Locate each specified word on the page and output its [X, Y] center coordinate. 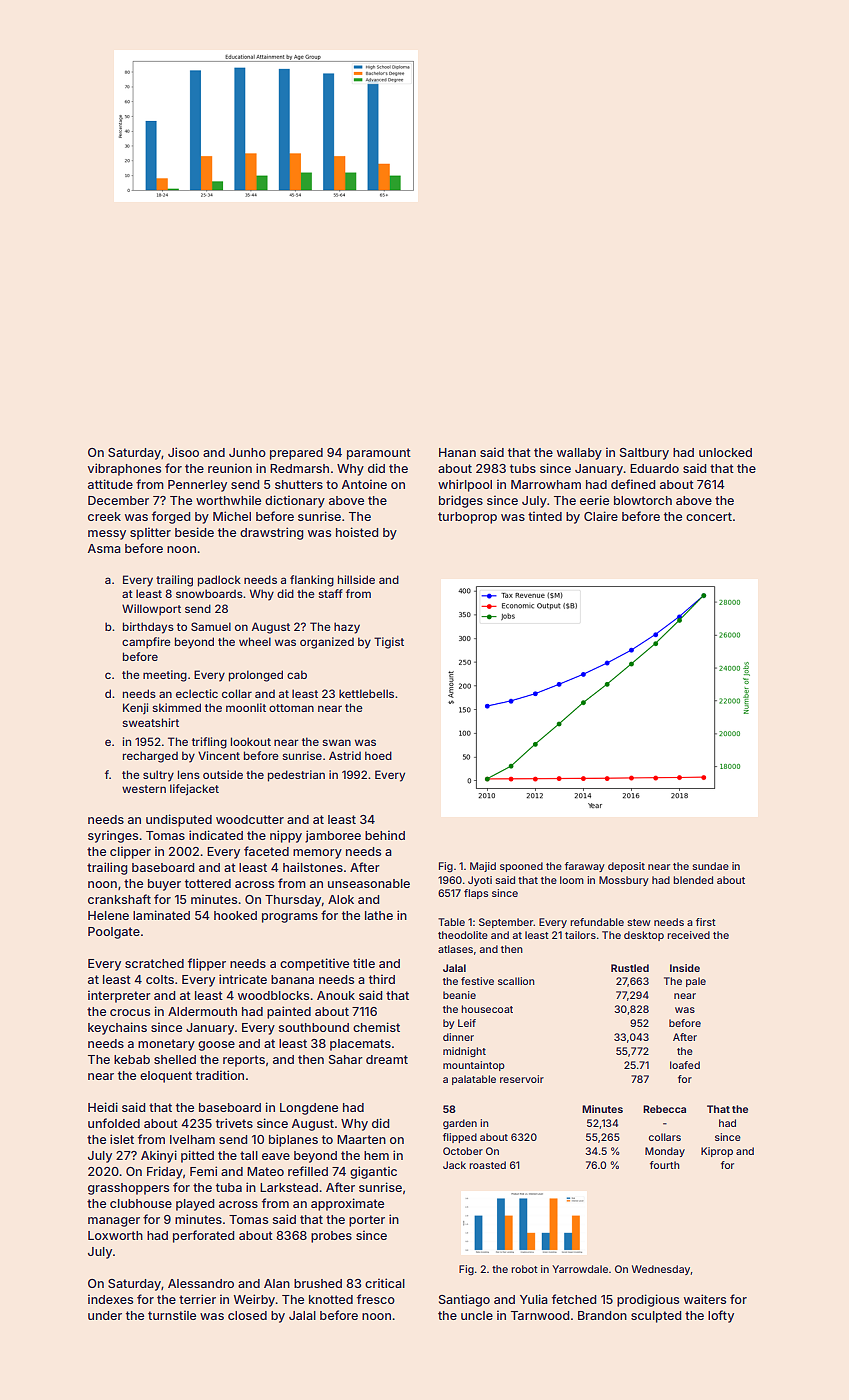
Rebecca [664, 1109]
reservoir [522, 1079]
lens [189, 774]
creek [104, 516]
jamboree [333, 836]
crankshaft [119, 899]
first [706, 922]
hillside [356, 579]
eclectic [197, 693]
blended [693, 880]
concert [709, 516]
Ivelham [192, 1139]
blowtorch [643, 500]
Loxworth [115, 1235]
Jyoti [480, 881]
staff [330, 593]
